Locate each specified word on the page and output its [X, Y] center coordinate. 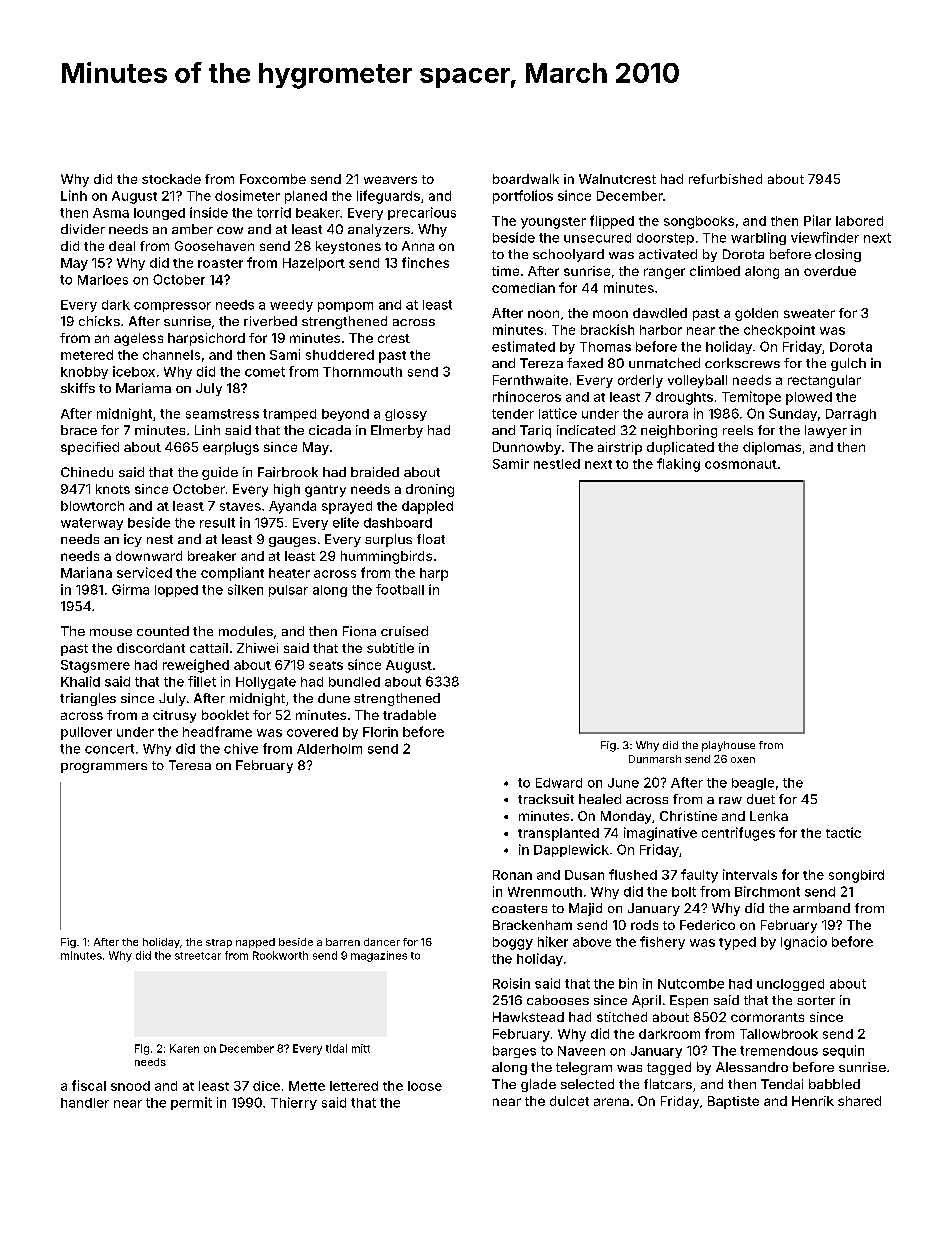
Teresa [190, 765]
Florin [380, 732]
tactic [843, 832]
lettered [354, 1086]
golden [756, 314]
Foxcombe [273, 179]
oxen [743, 760]
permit [191, 1103]
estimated [523, 346]
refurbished [725, 179]
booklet [225, 715]
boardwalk [526, 179]
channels [171, 355]
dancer [382, 942]
